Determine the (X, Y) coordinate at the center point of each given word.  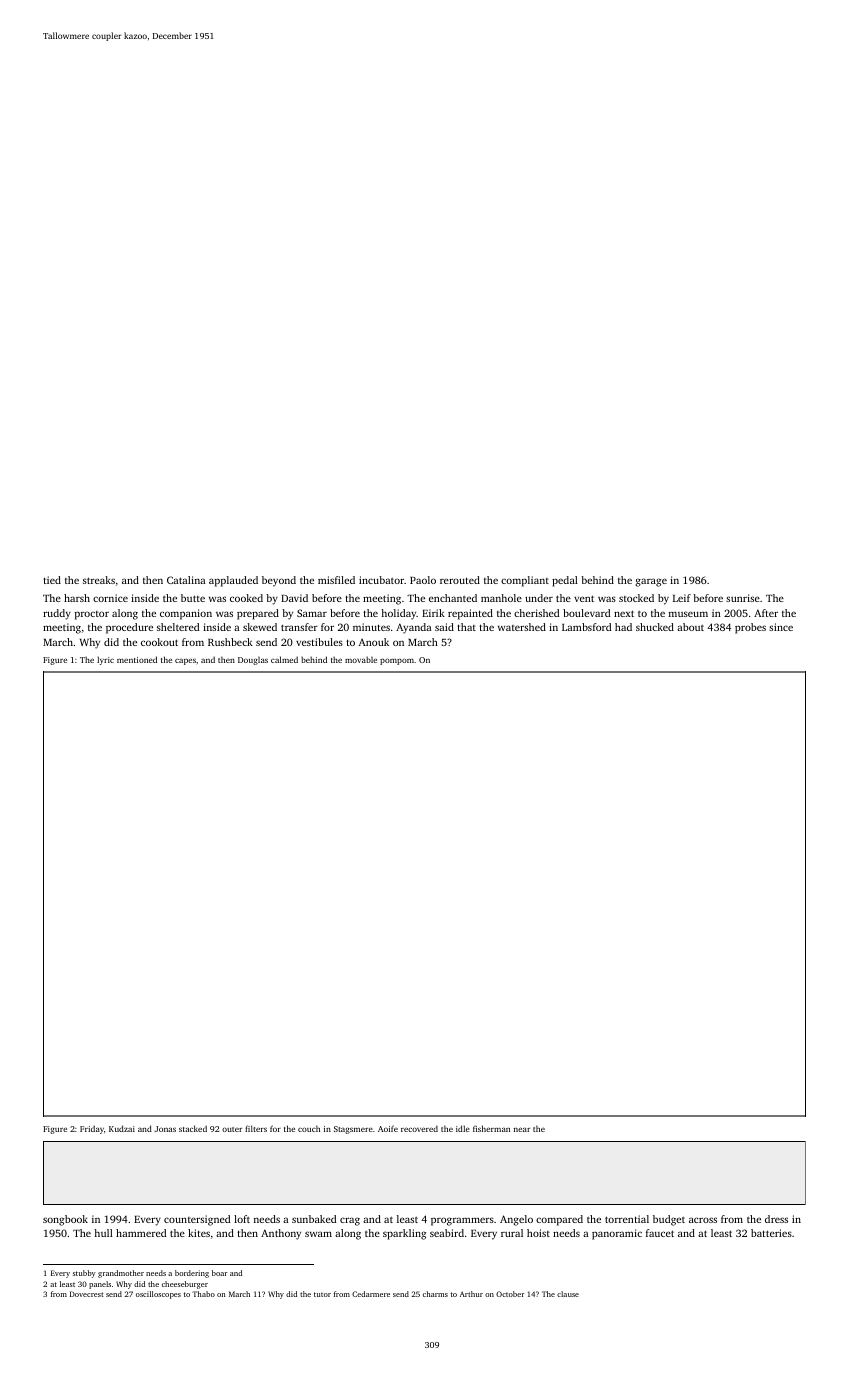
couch (309, 1128)
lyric (105, 660)
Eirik (433, 613)
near (522, 1129)
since (781, 627)
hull (103, 1233)
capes (185, 661)
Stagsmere (353, 1130)
